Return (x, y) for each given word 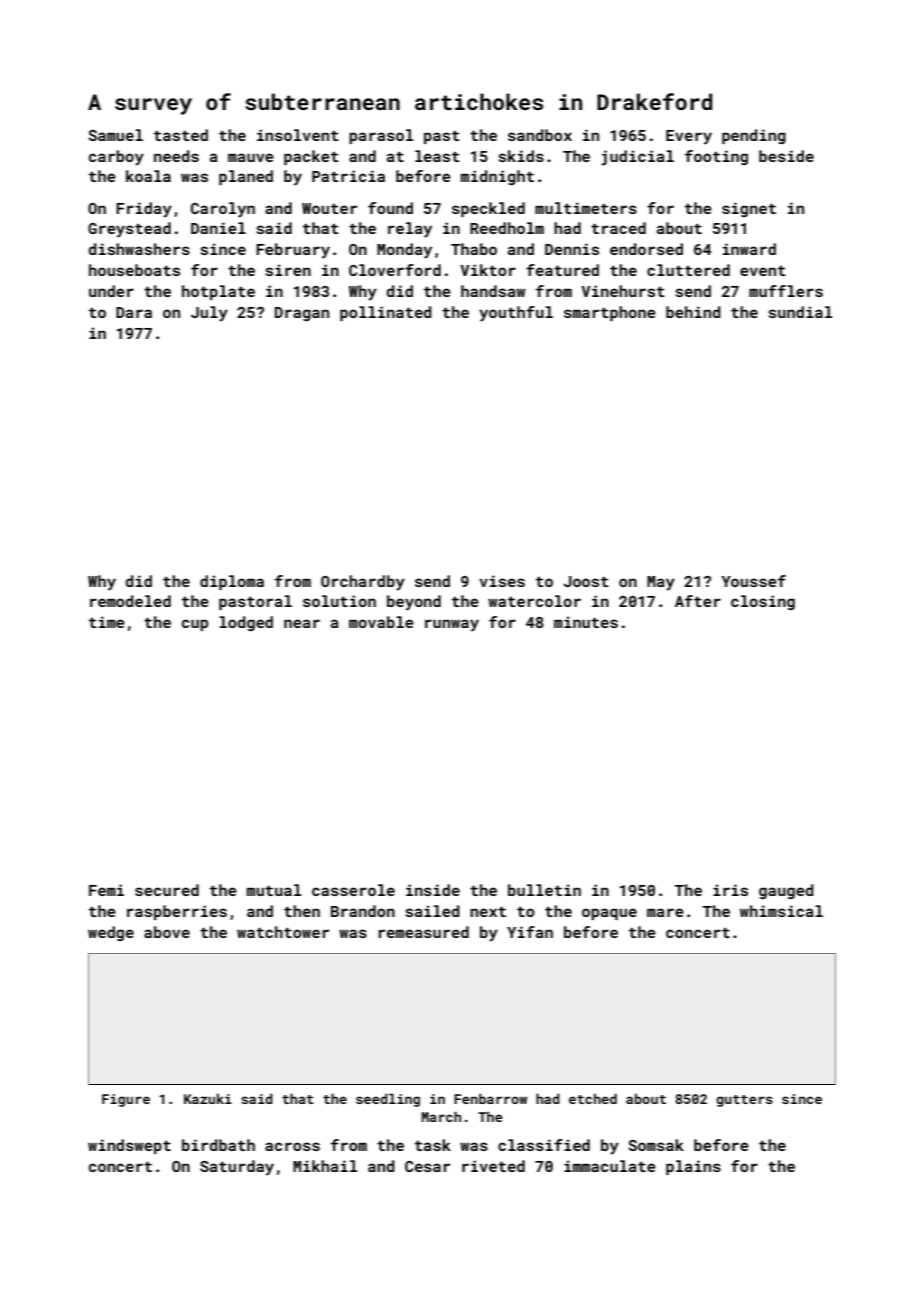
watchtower (283, 932)
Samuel (115, 135)
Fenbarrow (490, 1098)
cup (195, 625)
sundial (800, 312)
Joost (586, 581)
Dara (134, 312)
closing (763, 602)
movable (381, 622)
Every (689, 137)
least (437, 156)
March (441, 1116)
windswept (129, 1146)
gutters (744, 1101)
